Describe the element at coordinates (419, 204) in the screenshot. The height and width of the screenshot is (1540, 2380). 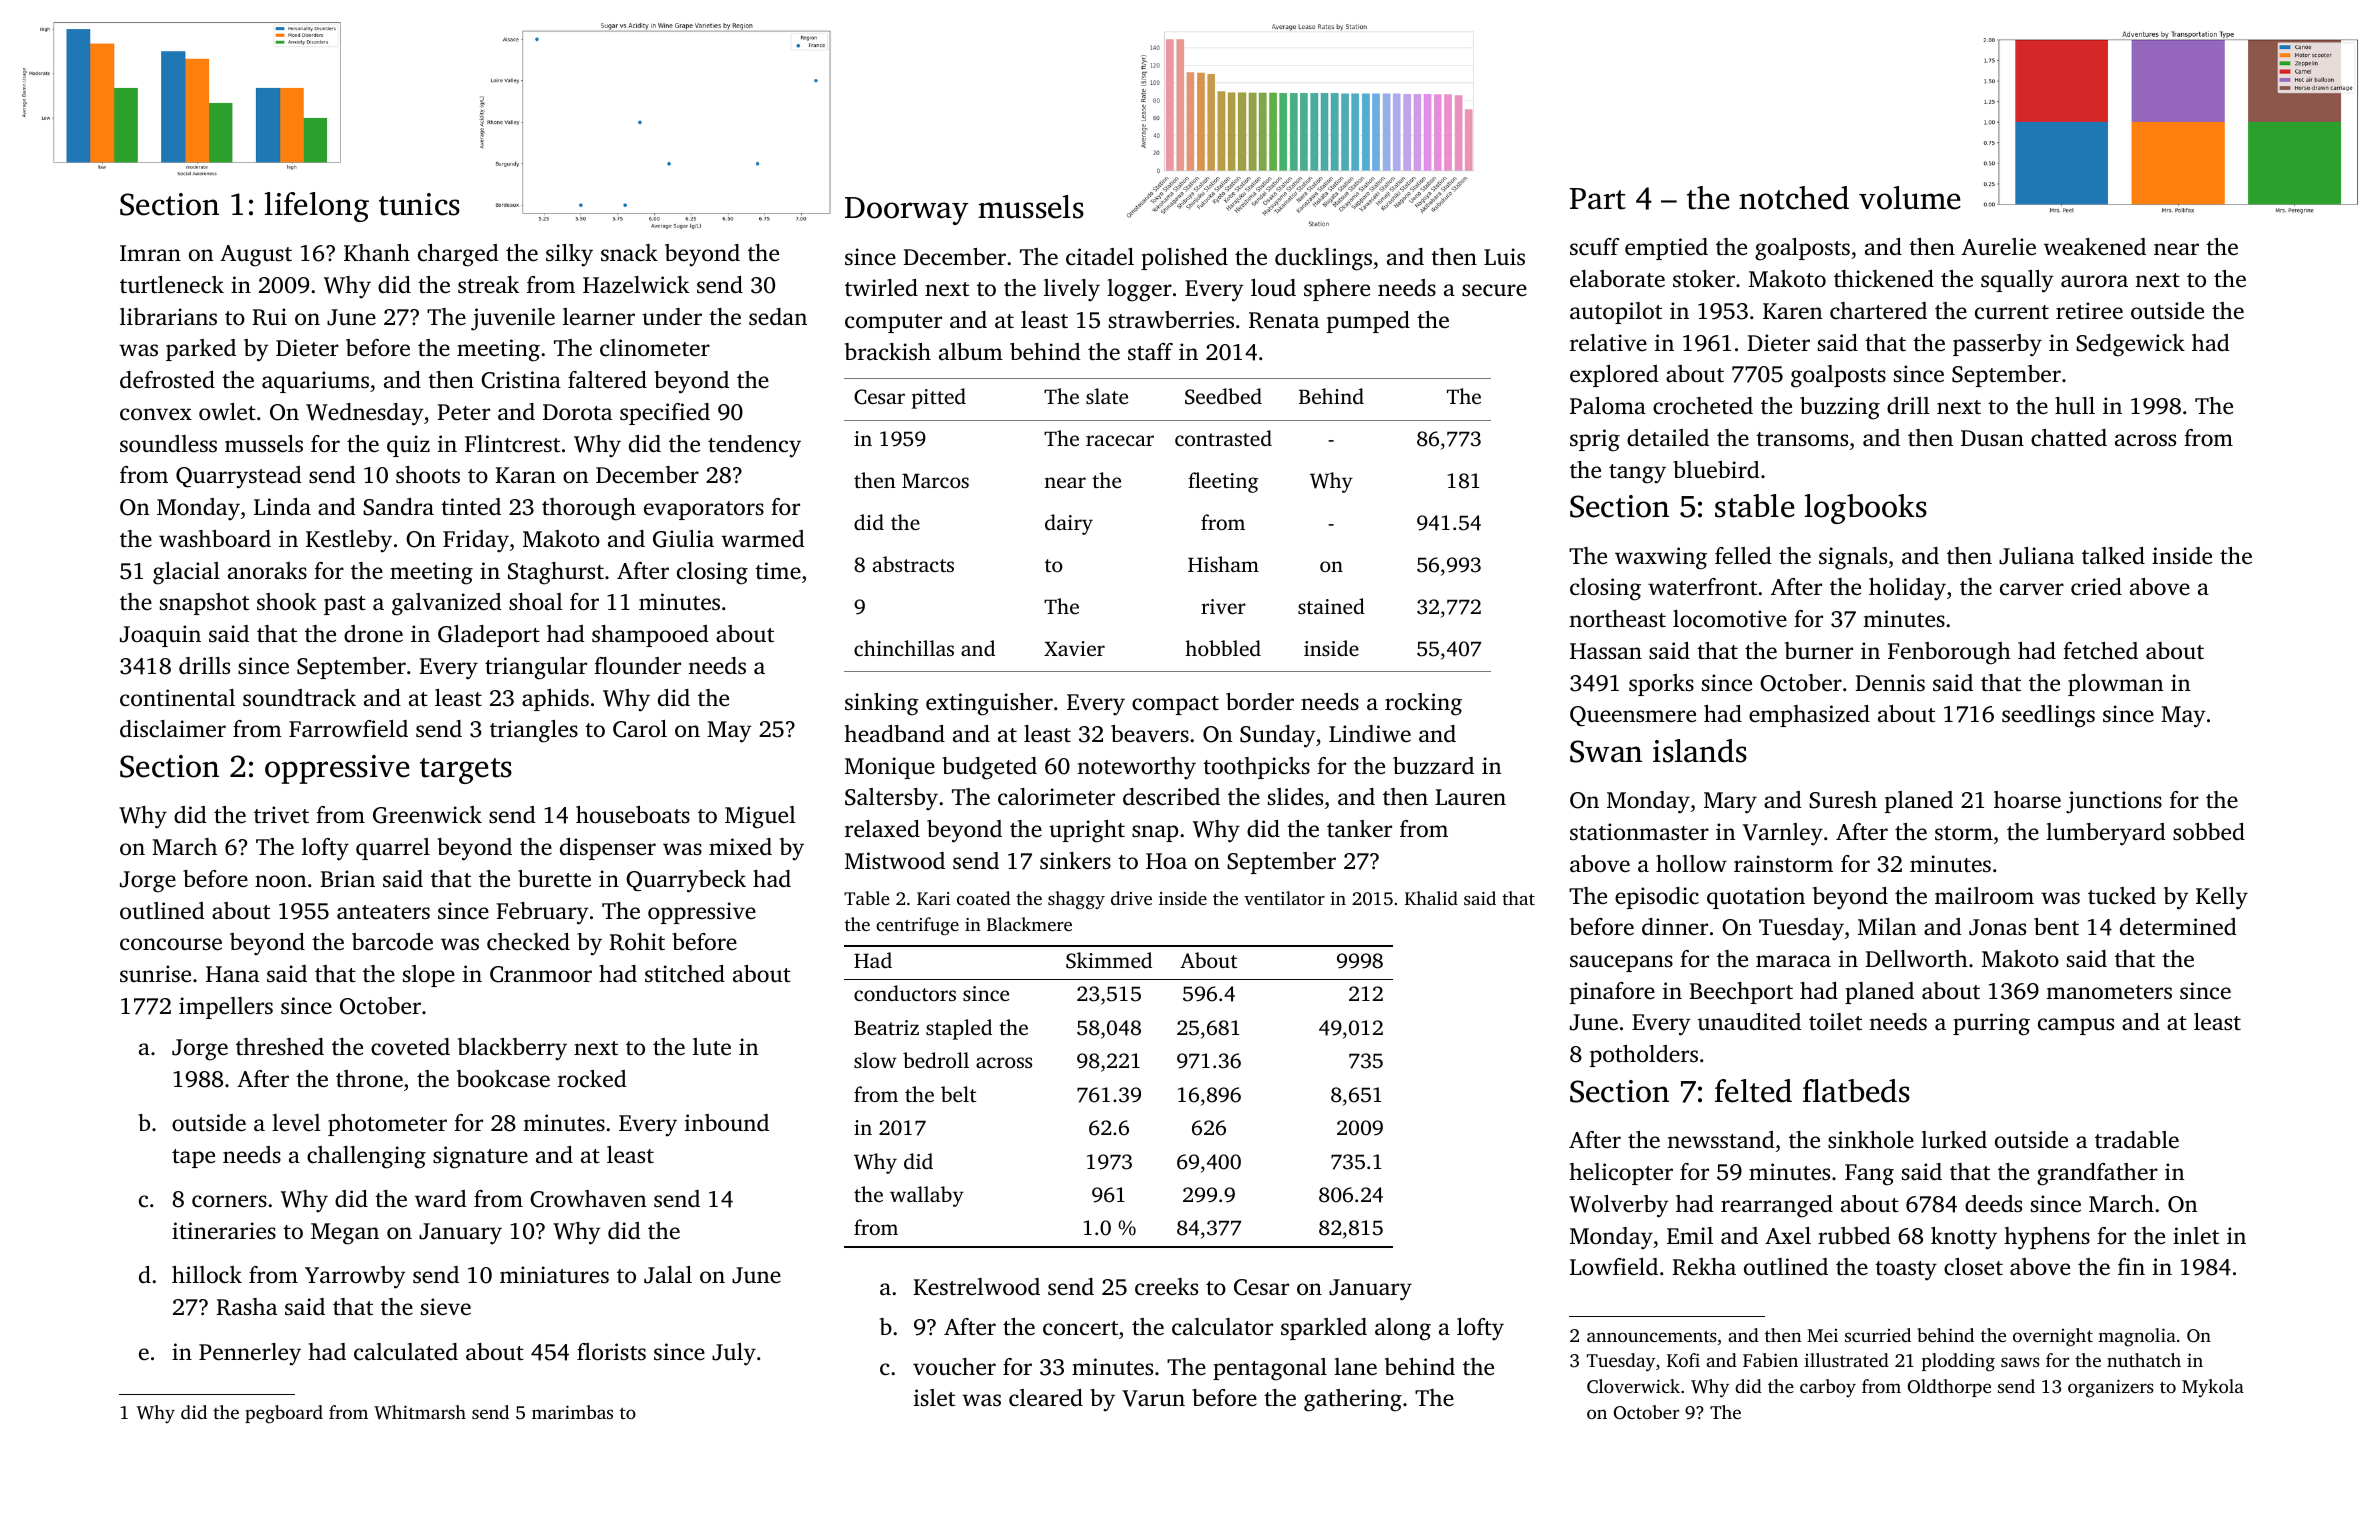
I see `tunics` at that location.
